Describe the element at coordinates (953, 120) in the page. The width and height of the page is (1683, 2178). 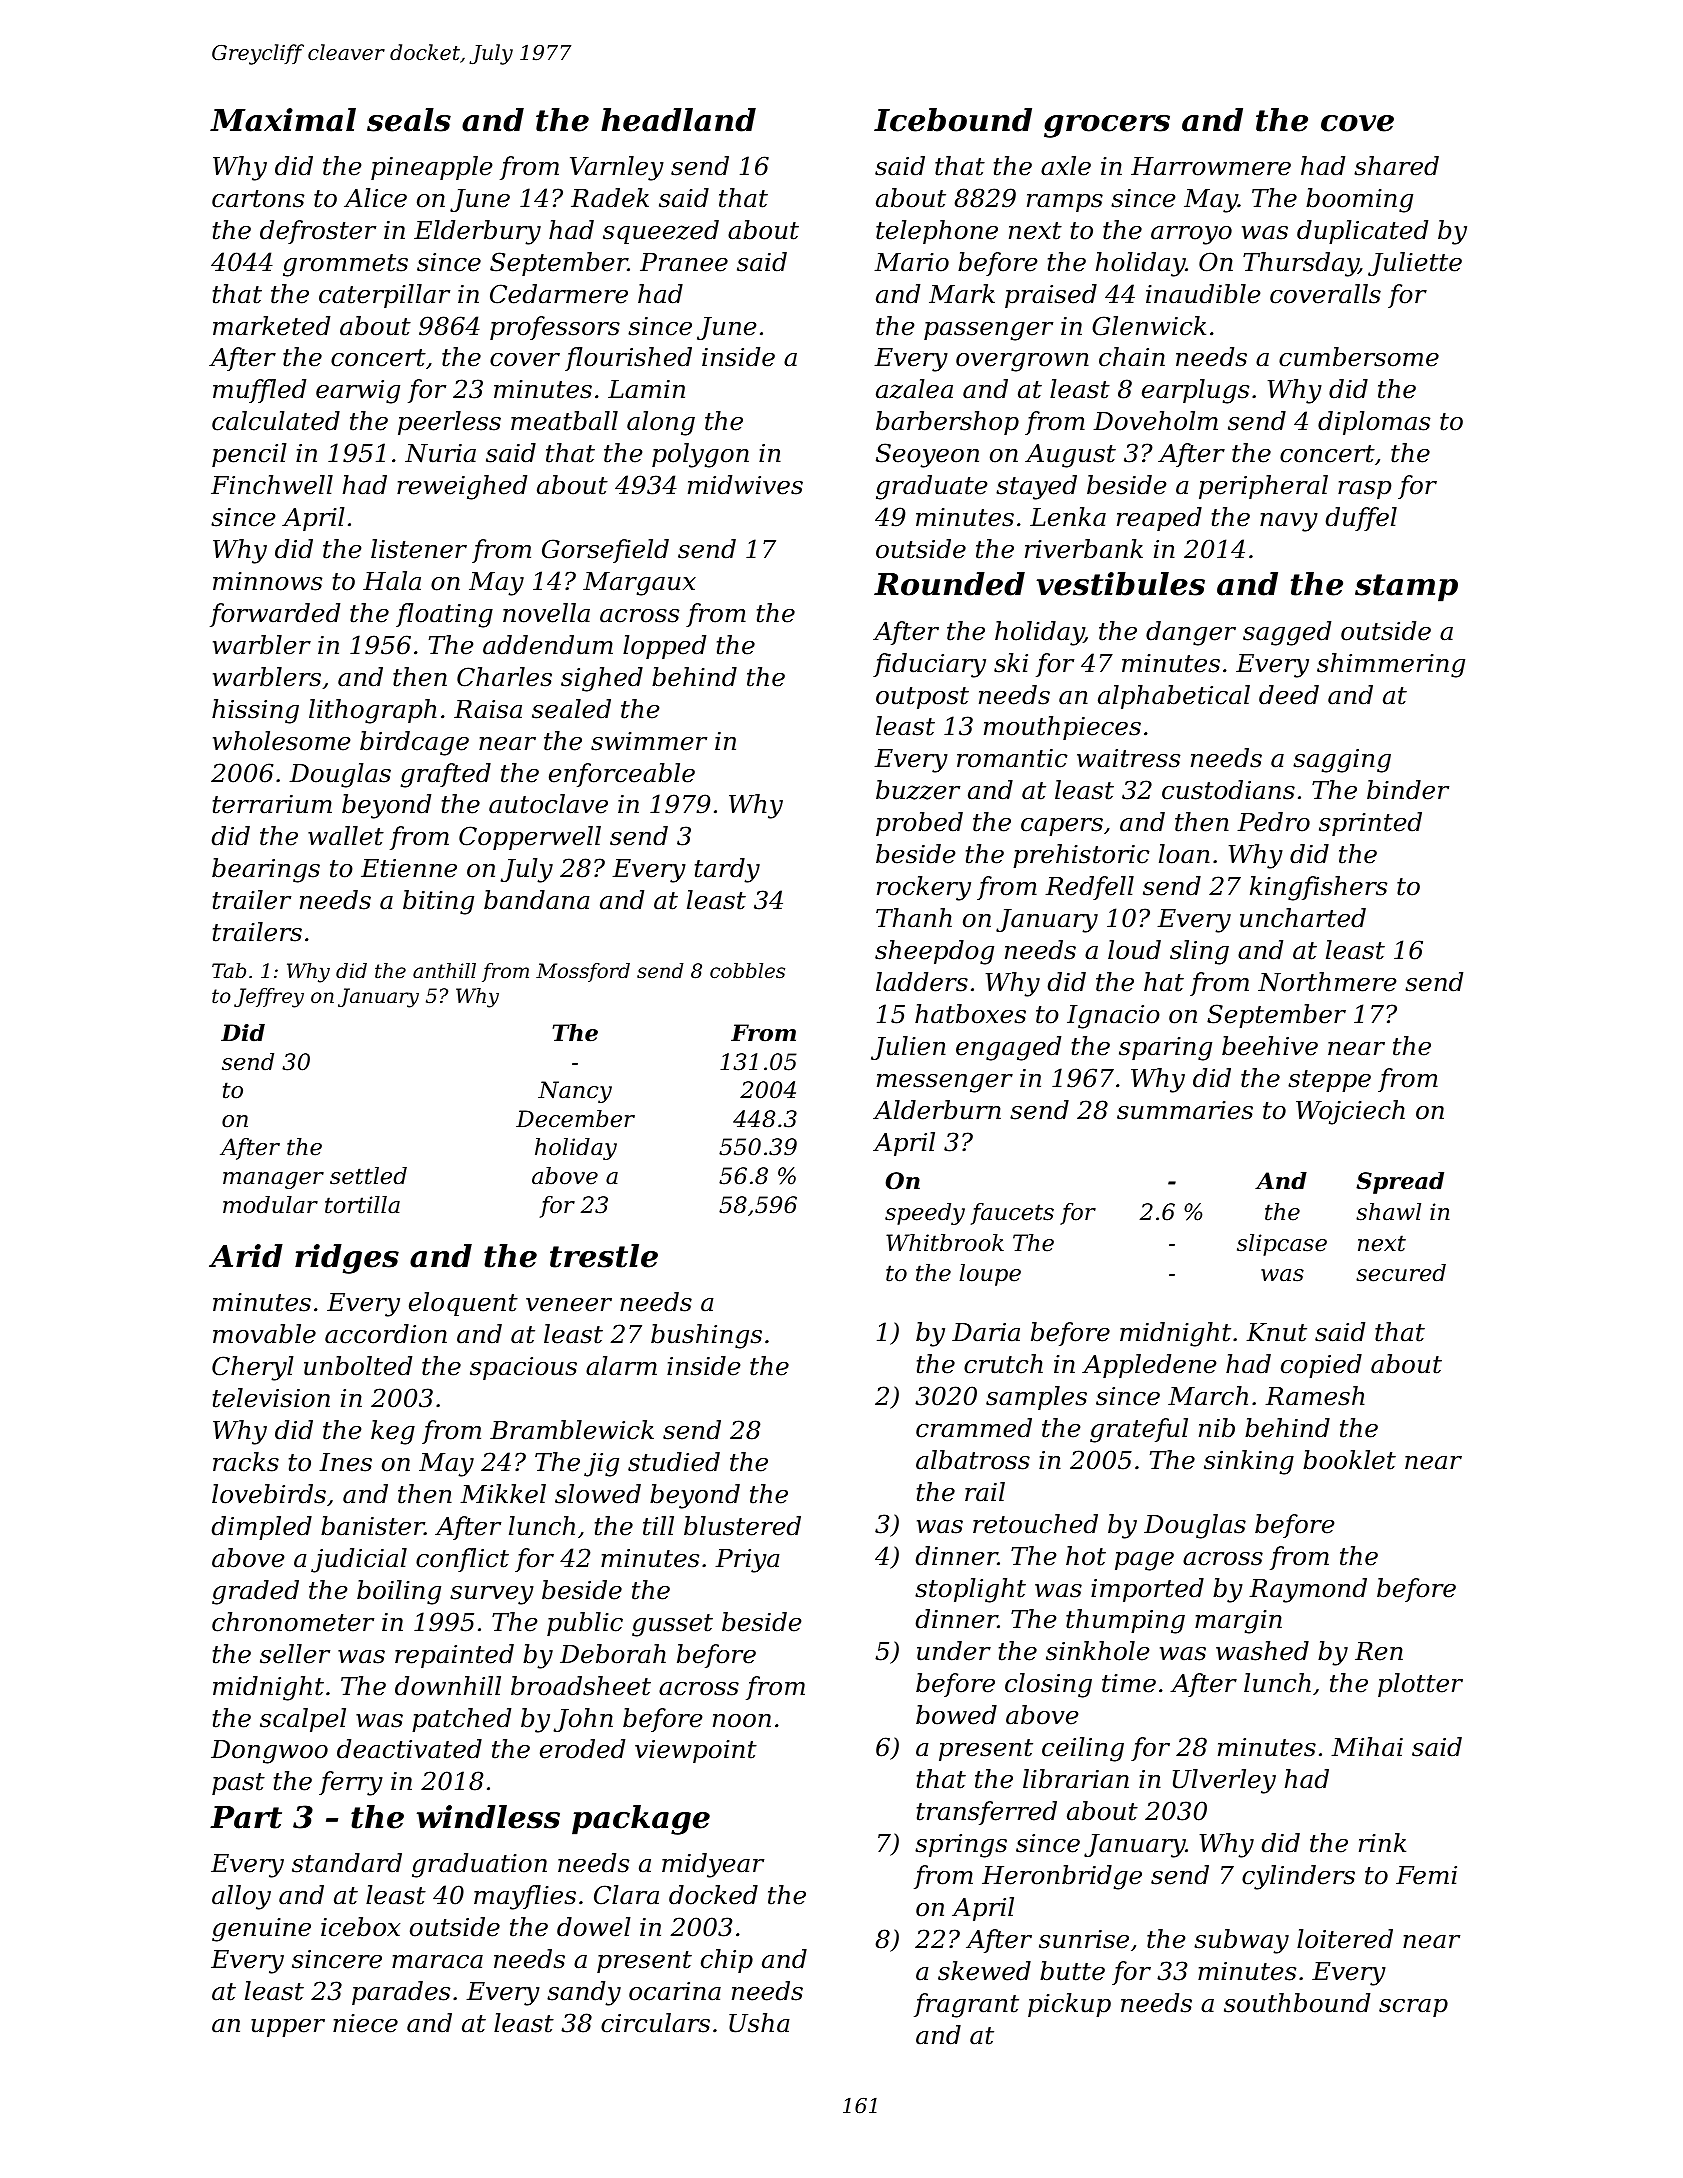
I see `Icebound` at that location.
